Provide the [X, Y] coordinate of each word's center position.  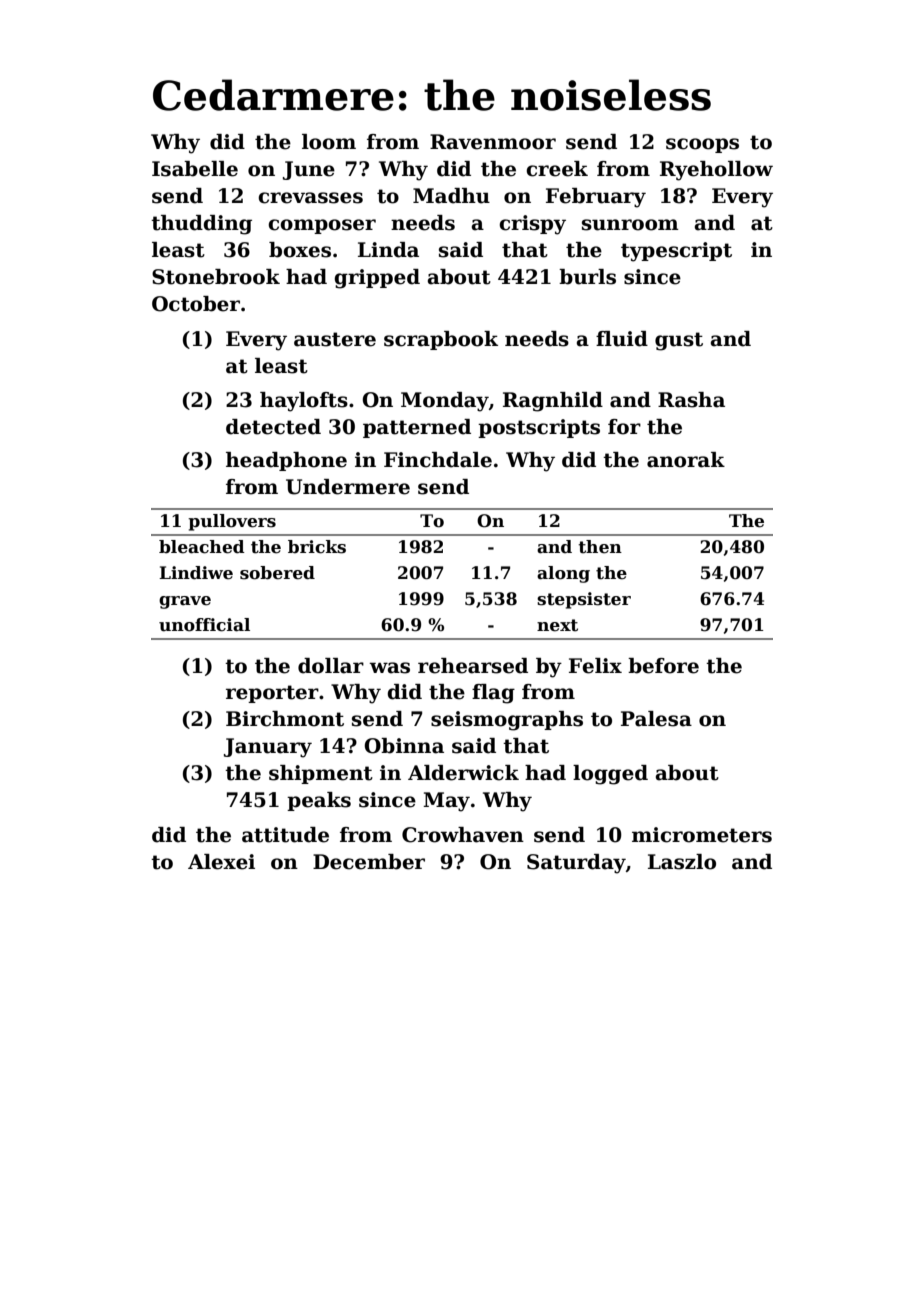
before [663, 666]
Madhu [451, 196]
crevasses [310, 198]
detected [273, 427]
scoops [702, 145]
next [557, 625]
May [446, 802]
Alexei [221, 862]
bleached [202, 547]
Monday [445, 402]
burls [587, 277]
